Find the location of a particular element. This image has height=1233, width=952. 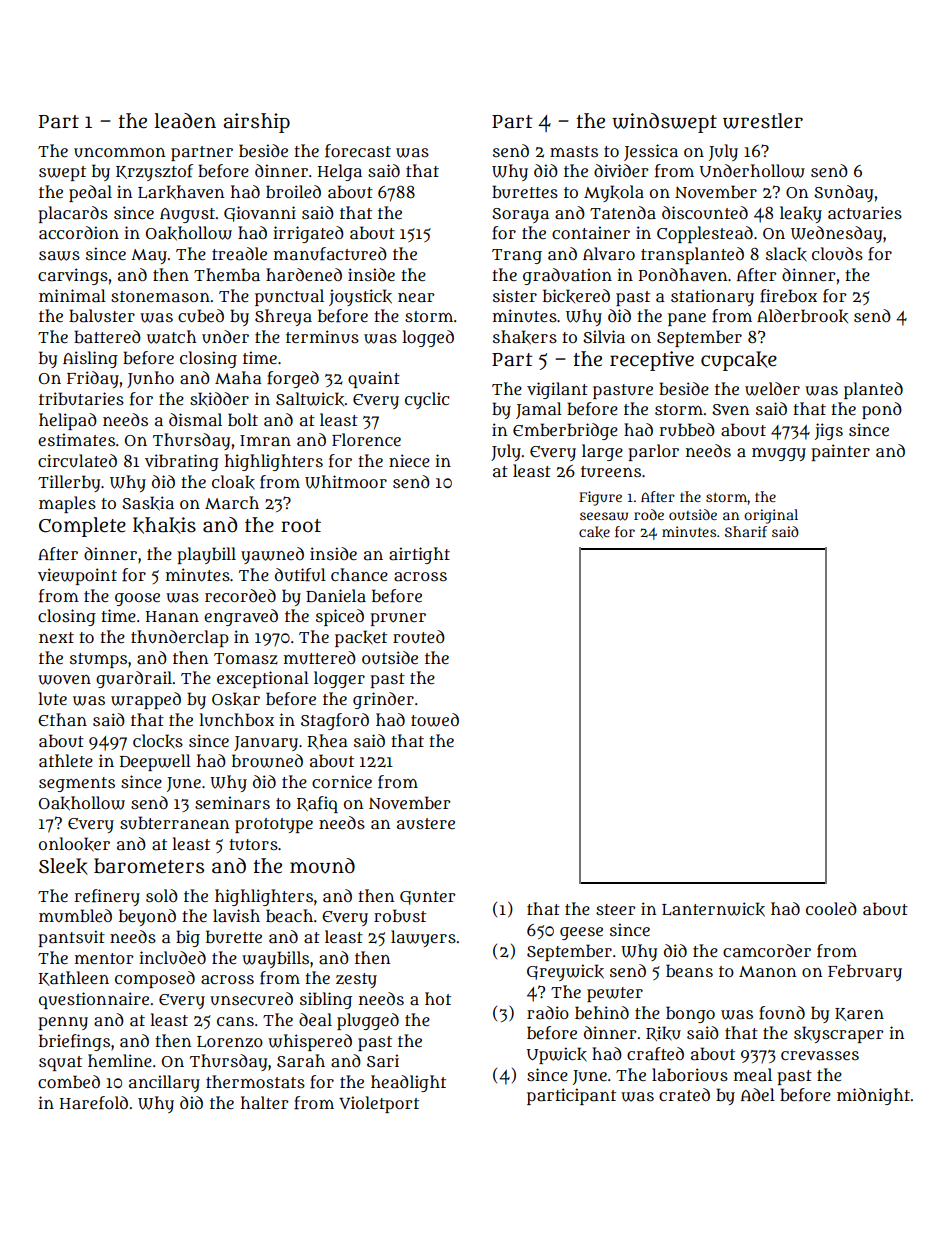

unsecured is located at coordinates (251, 999).
